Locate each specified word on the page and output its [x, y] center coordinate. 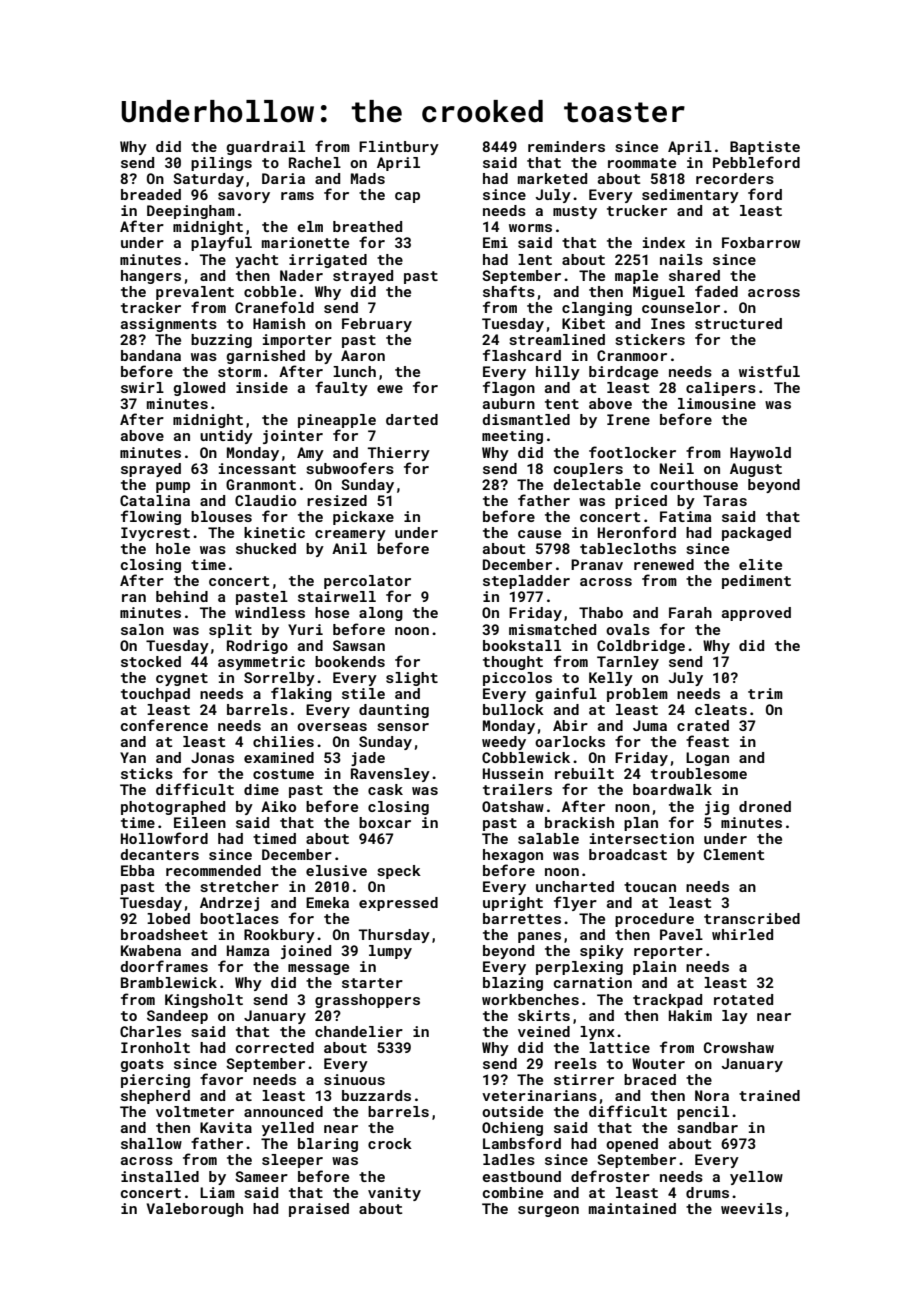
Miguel [659, 293]
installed [160, 1176]
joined [306, 952]
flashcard [522, 355]
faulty [341, 388]
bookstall [522, 645]
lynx [597, 1033]
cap [407, 197]
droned [765, 806]
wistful [769, 371]
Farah [690, 612]
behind [182, 596]
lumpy [390, 952]
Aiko [278, 806]
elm [310, 226]
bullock [513, 709]
